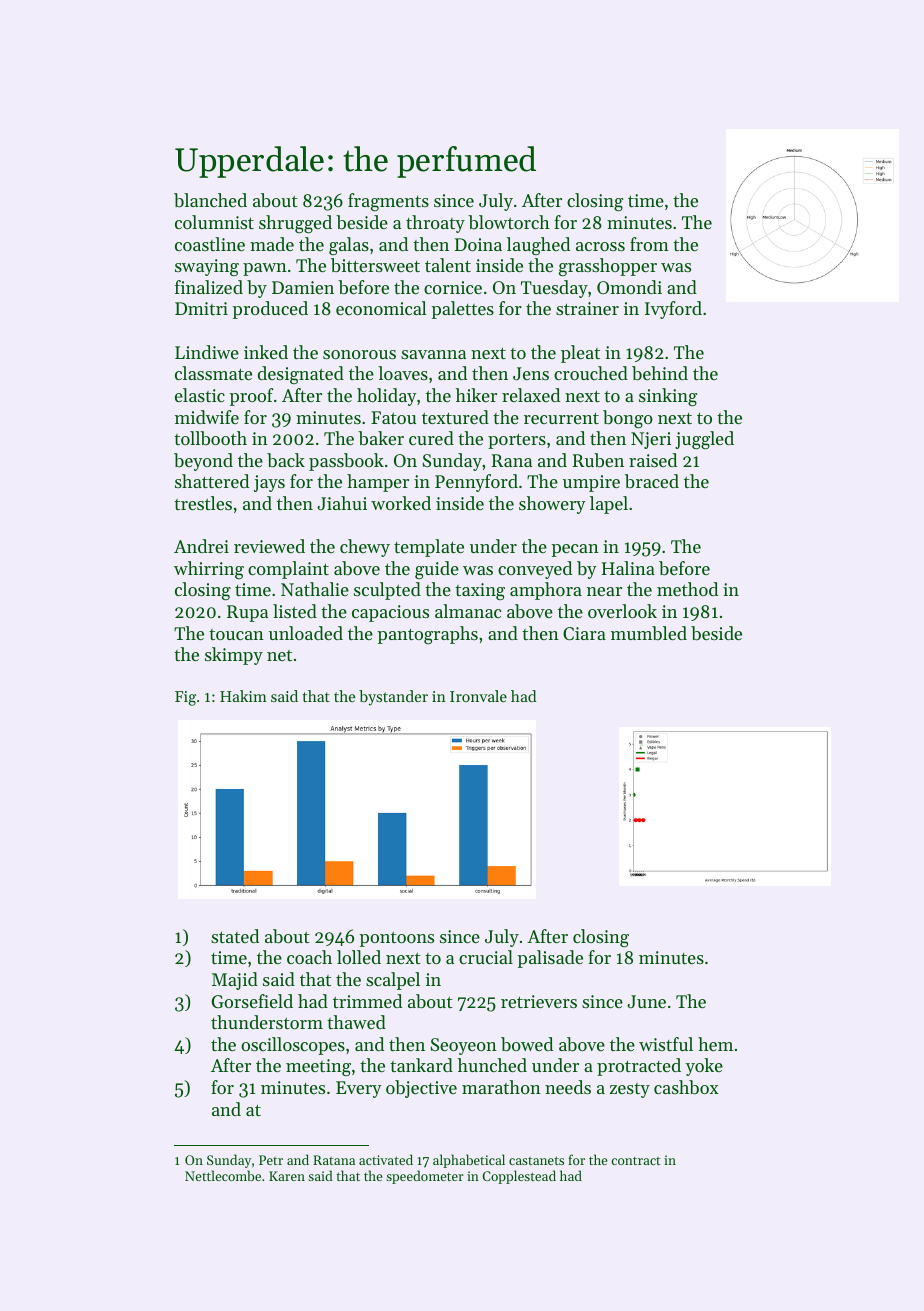 This page has width=924, height=1311. Describe the element at coordinates (235, 981) in the page. I see `Majid` at that location.
